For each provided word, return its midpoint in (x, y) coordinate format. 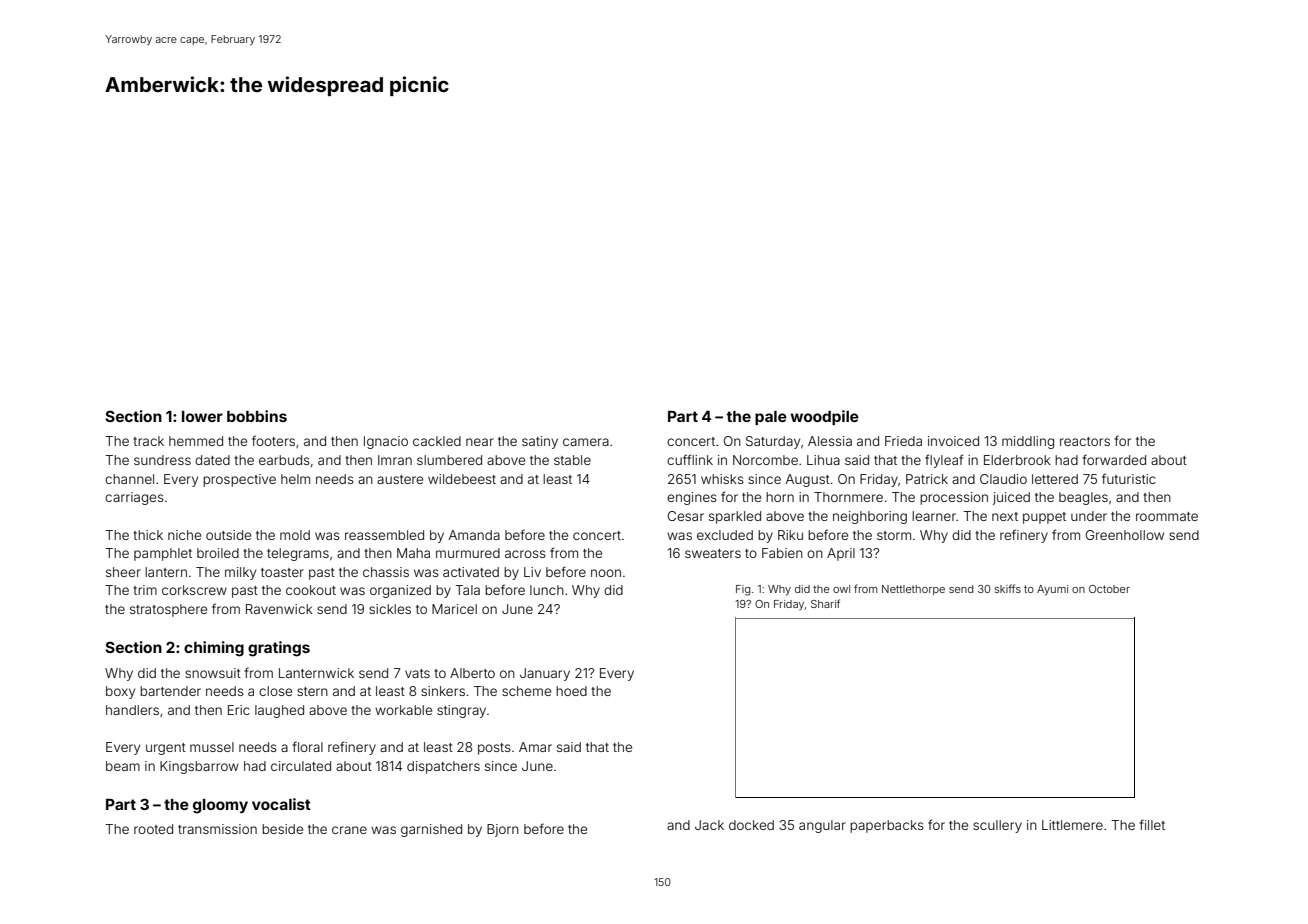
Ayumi (1052, 590)
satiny (540, 442)
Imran (395, 460)
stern (312, 691)
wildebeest (462, 479)
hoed (571, 691)
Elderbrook (1017, 460)
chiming (214, 649)
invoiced (953, 441)
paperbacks (887, 826)
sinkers (443, 691)
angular (822, 826)
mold (295, 535)
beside (282, 829)
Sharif (825, 603)
